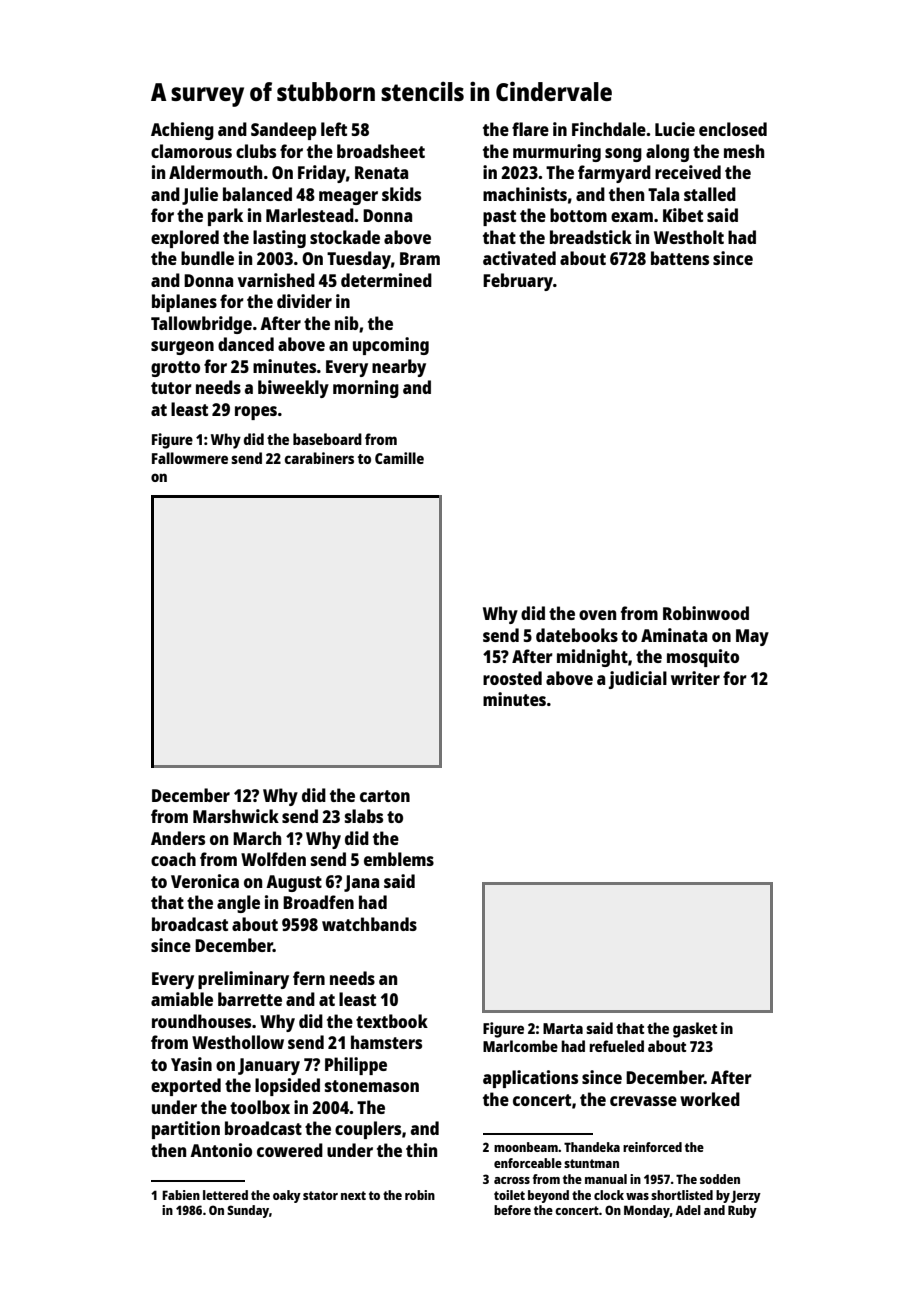  I want to click on battens, so click(680, 258).
